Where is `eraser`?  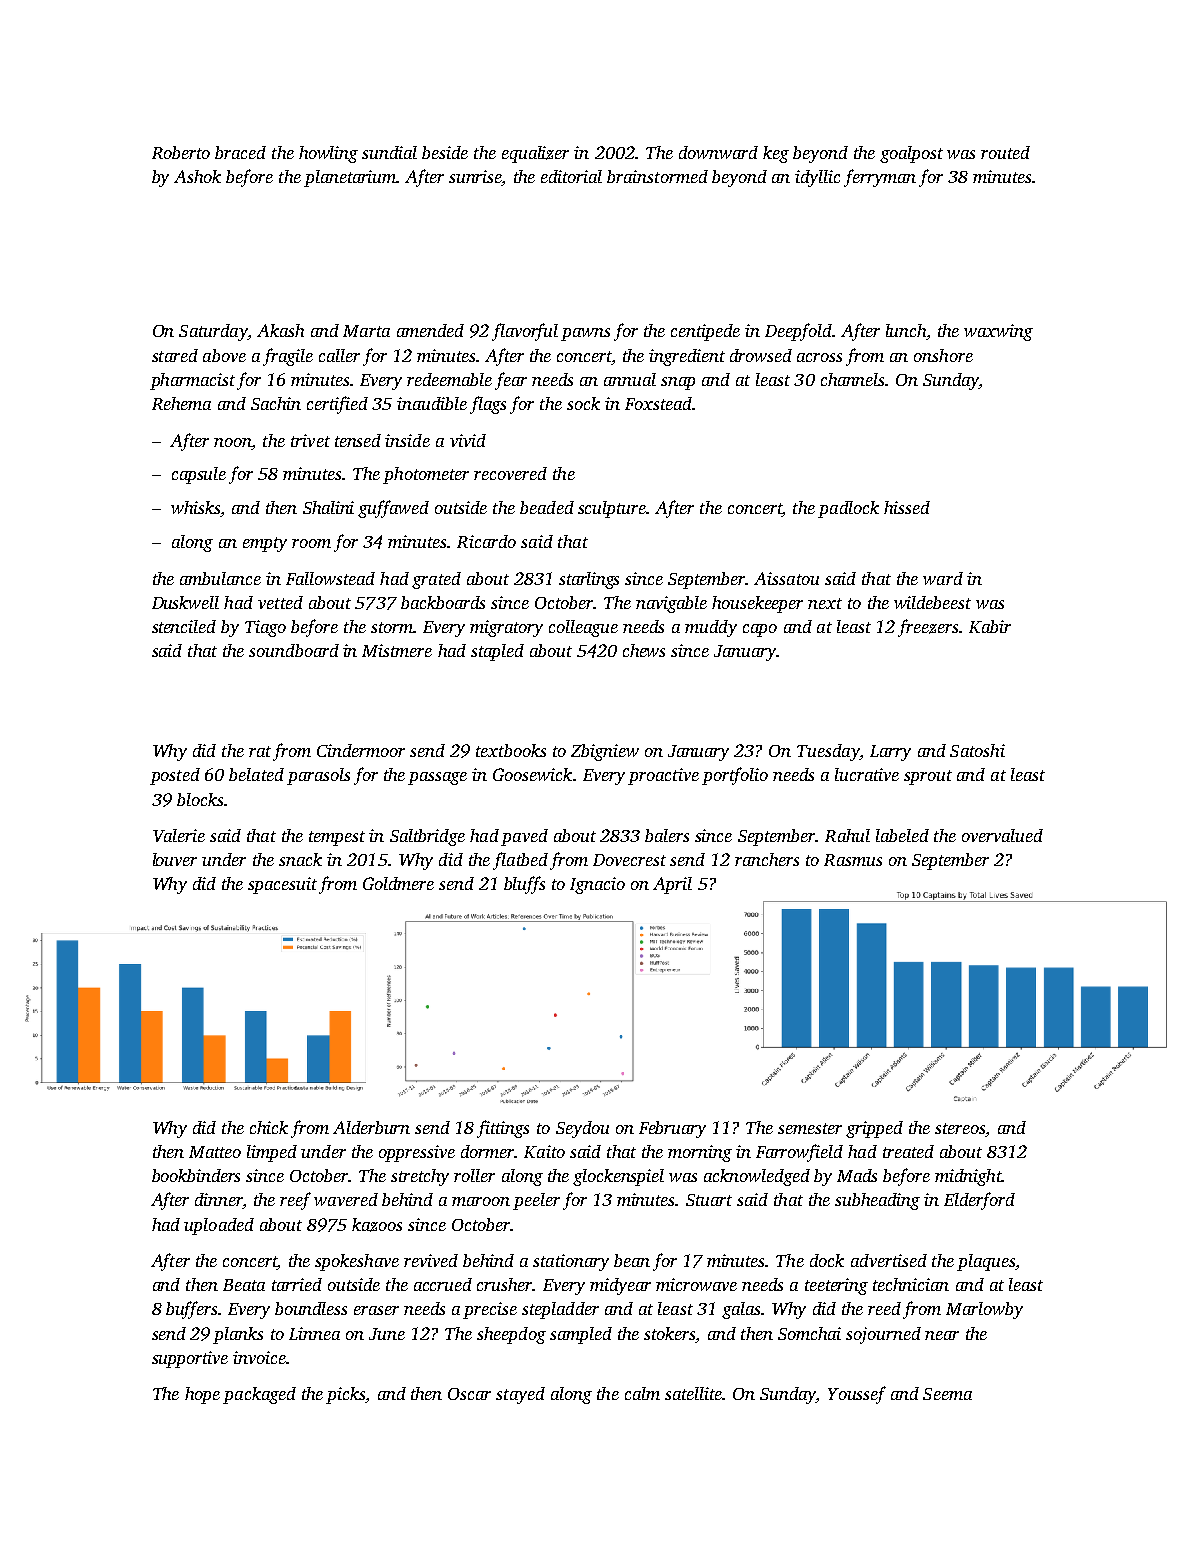 eraser is located at coordinates (376, 1310).
